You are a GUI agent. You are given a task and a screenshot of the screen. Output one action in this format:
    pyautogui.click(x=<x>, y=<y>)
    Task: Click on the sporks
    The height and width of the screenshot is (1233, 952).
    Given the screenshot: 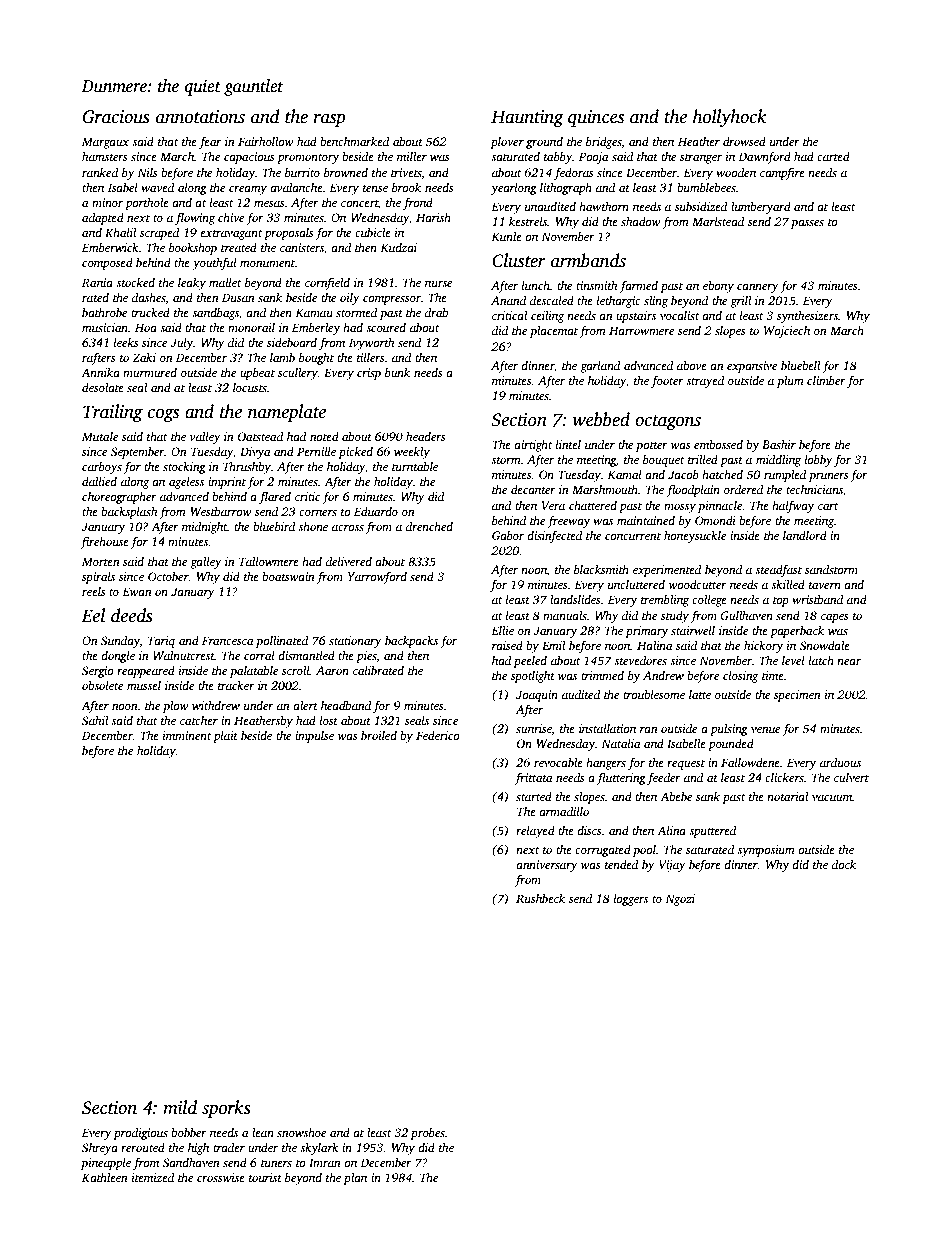 What is the action you would take?
    pyautogui.click(x=226, y=1109)
